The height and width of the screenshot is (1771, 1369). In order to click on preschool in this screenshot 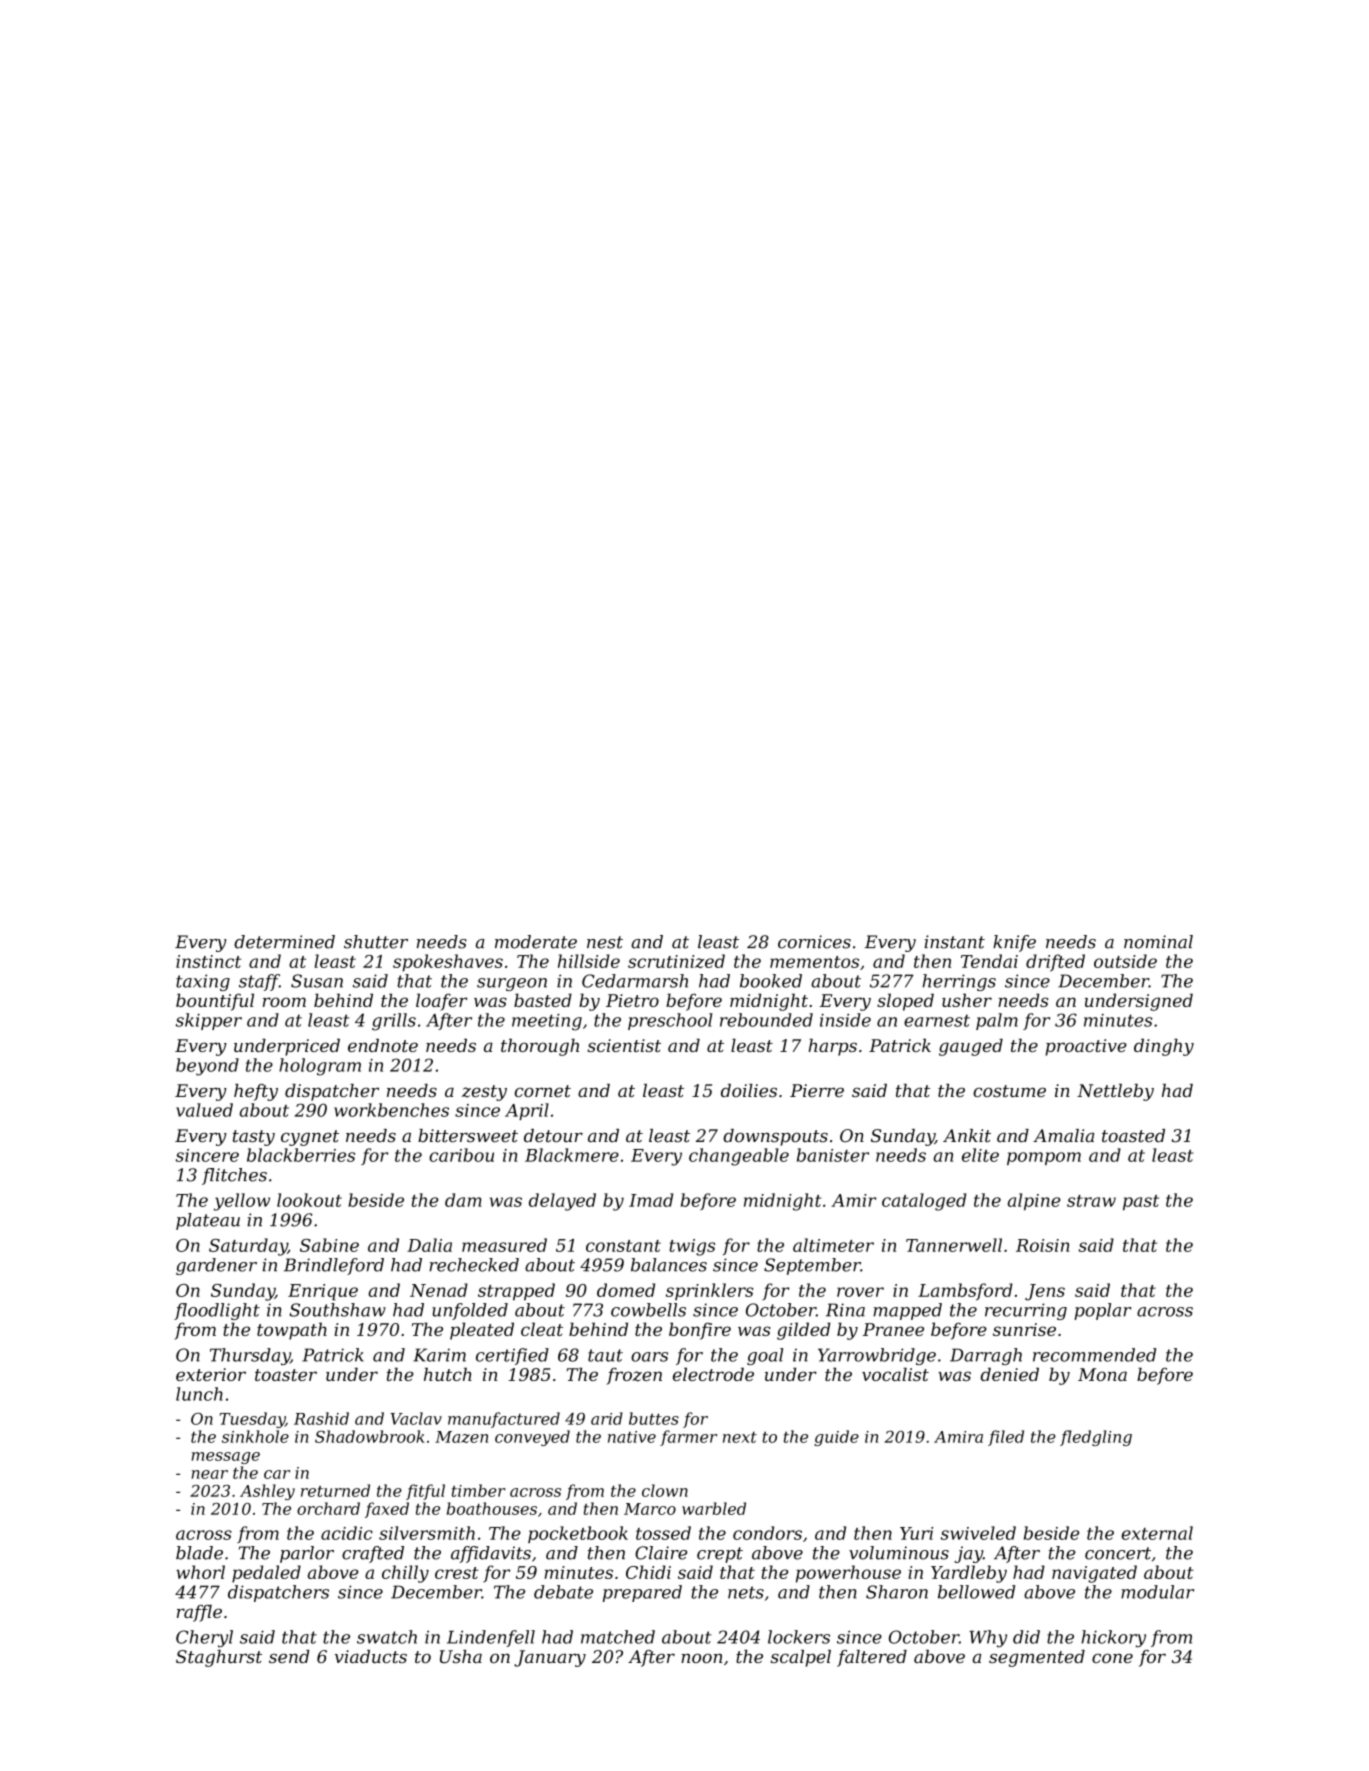, I will do `click(670, 1021)`.
